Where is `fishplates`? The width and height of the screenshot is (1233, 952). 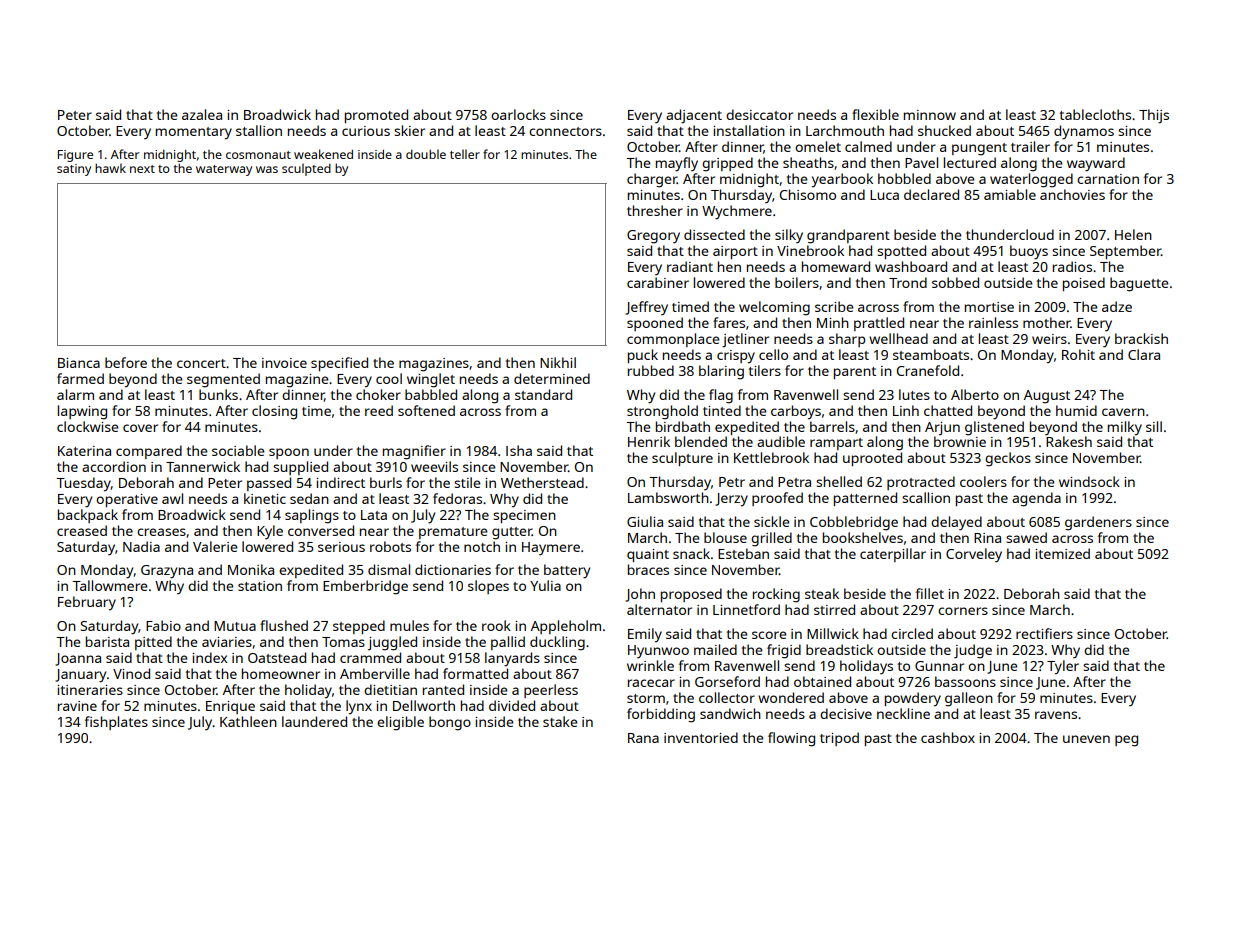
fishplates is located at coordinates (116, 723).
